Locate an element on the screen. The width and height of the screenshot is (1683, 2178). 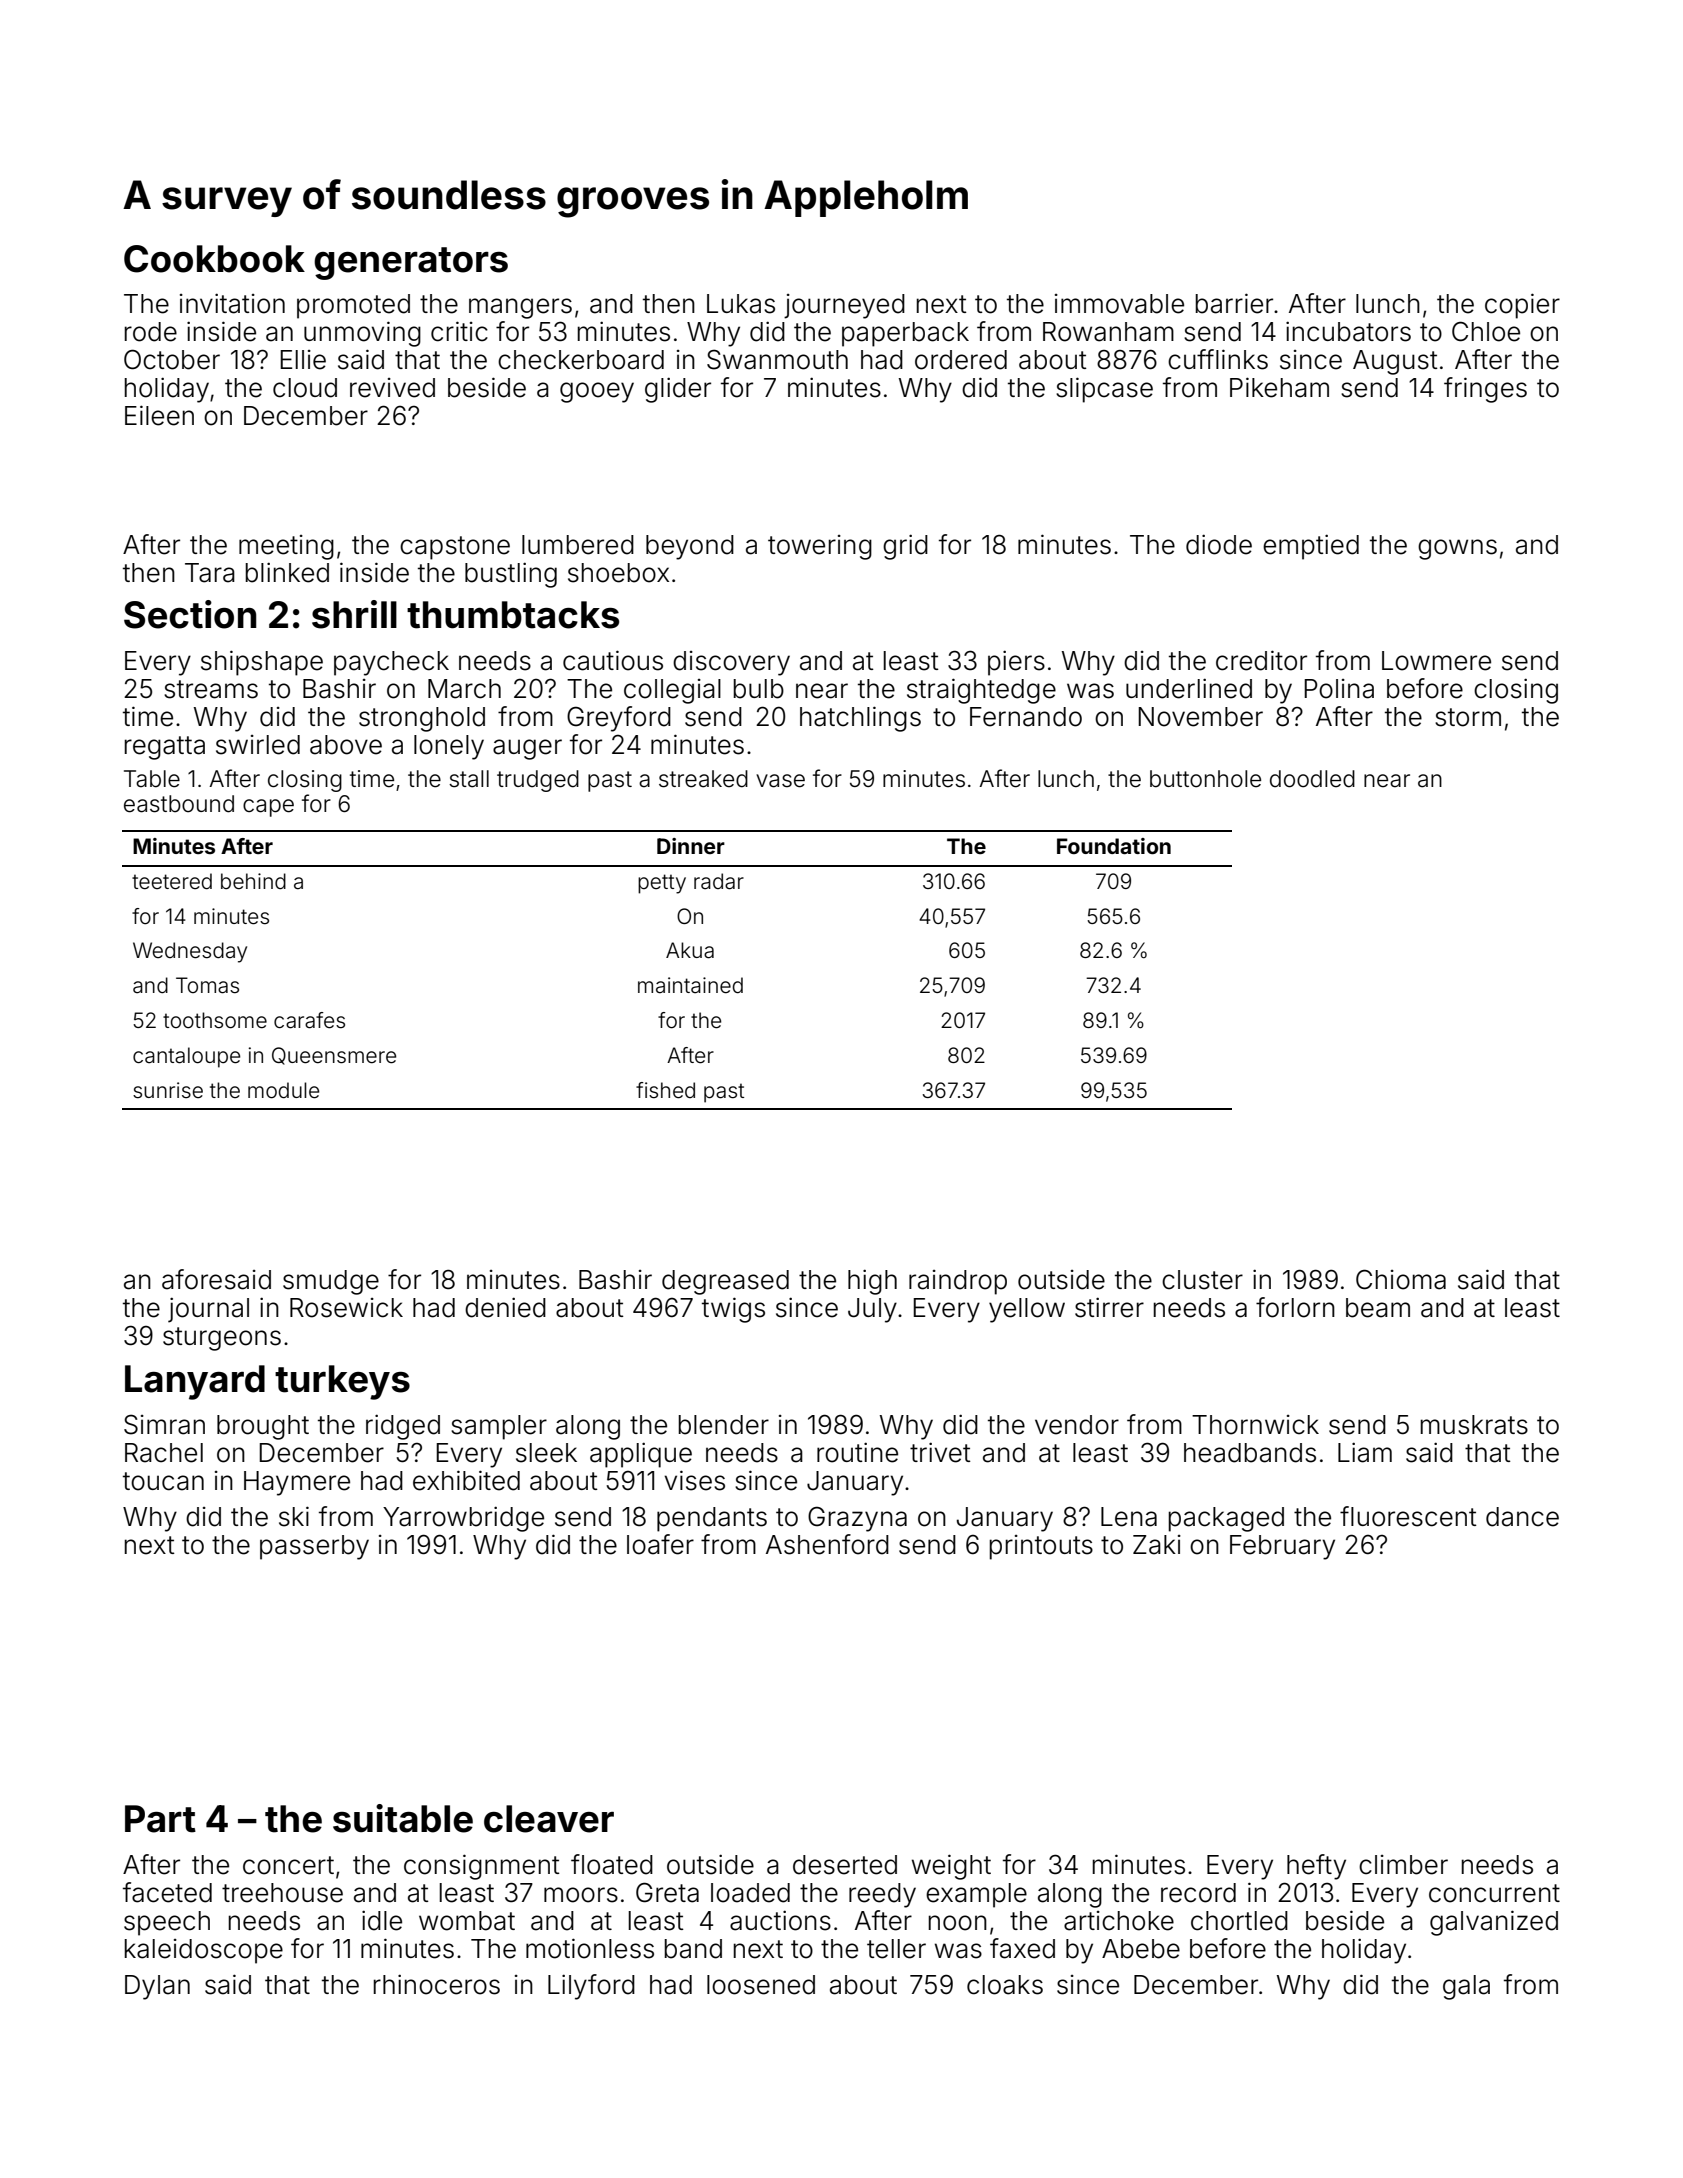
generators is located at coordinates (411, 263).
